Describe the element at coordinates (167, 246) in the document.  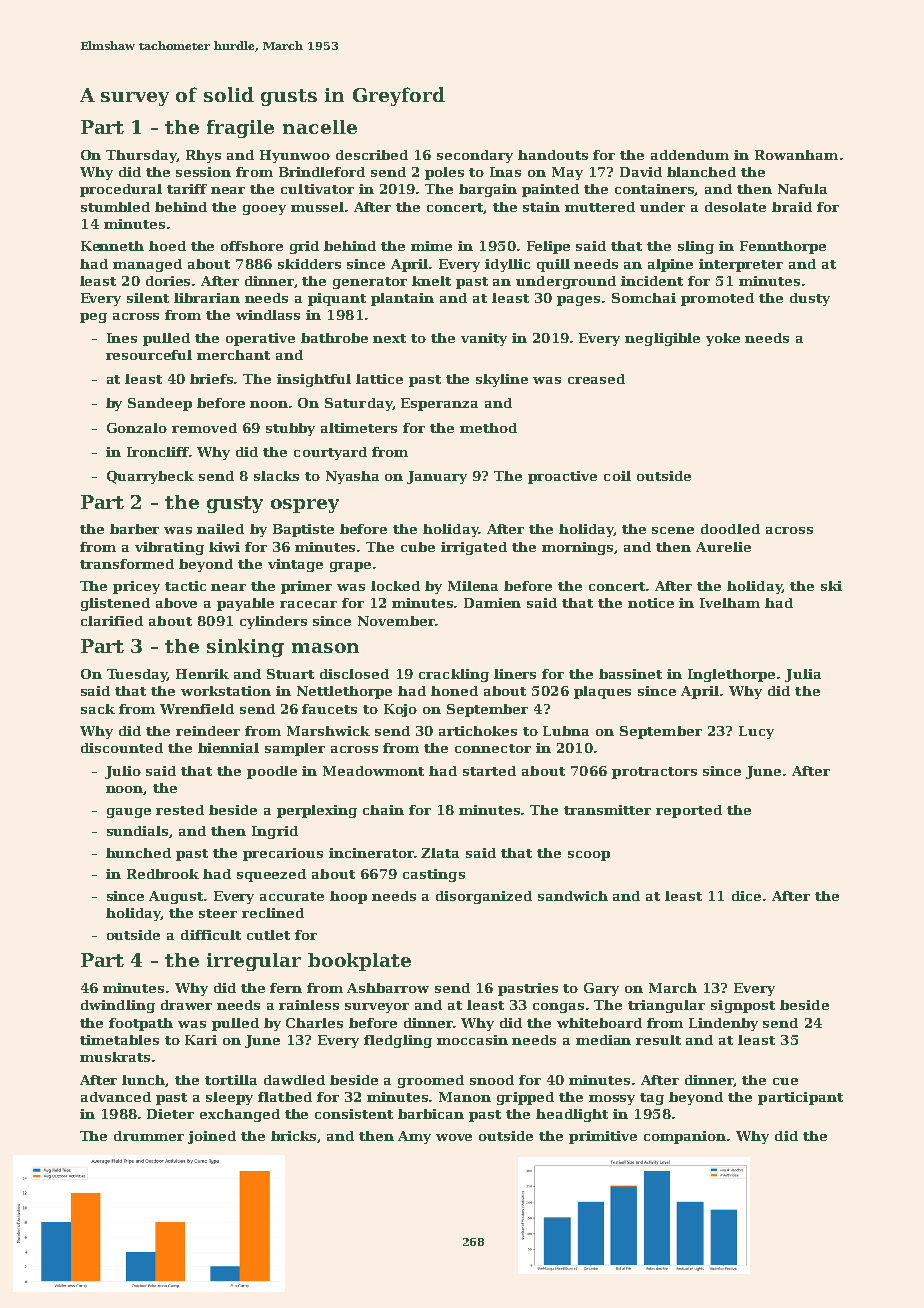
I see `hoed` at that location.
